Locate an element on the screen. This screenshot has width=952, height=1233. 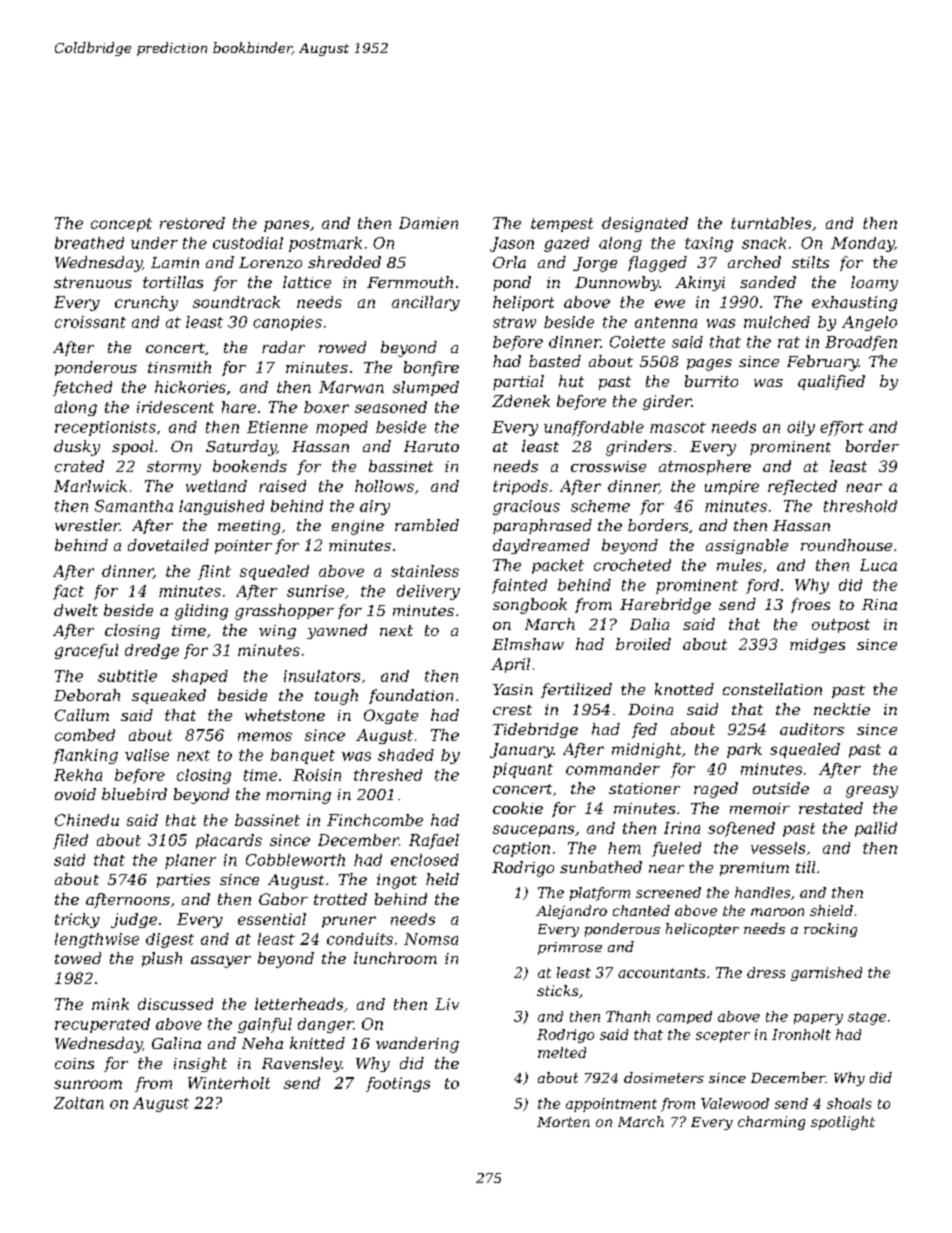
custodial is located at coordinates (248, 243).
